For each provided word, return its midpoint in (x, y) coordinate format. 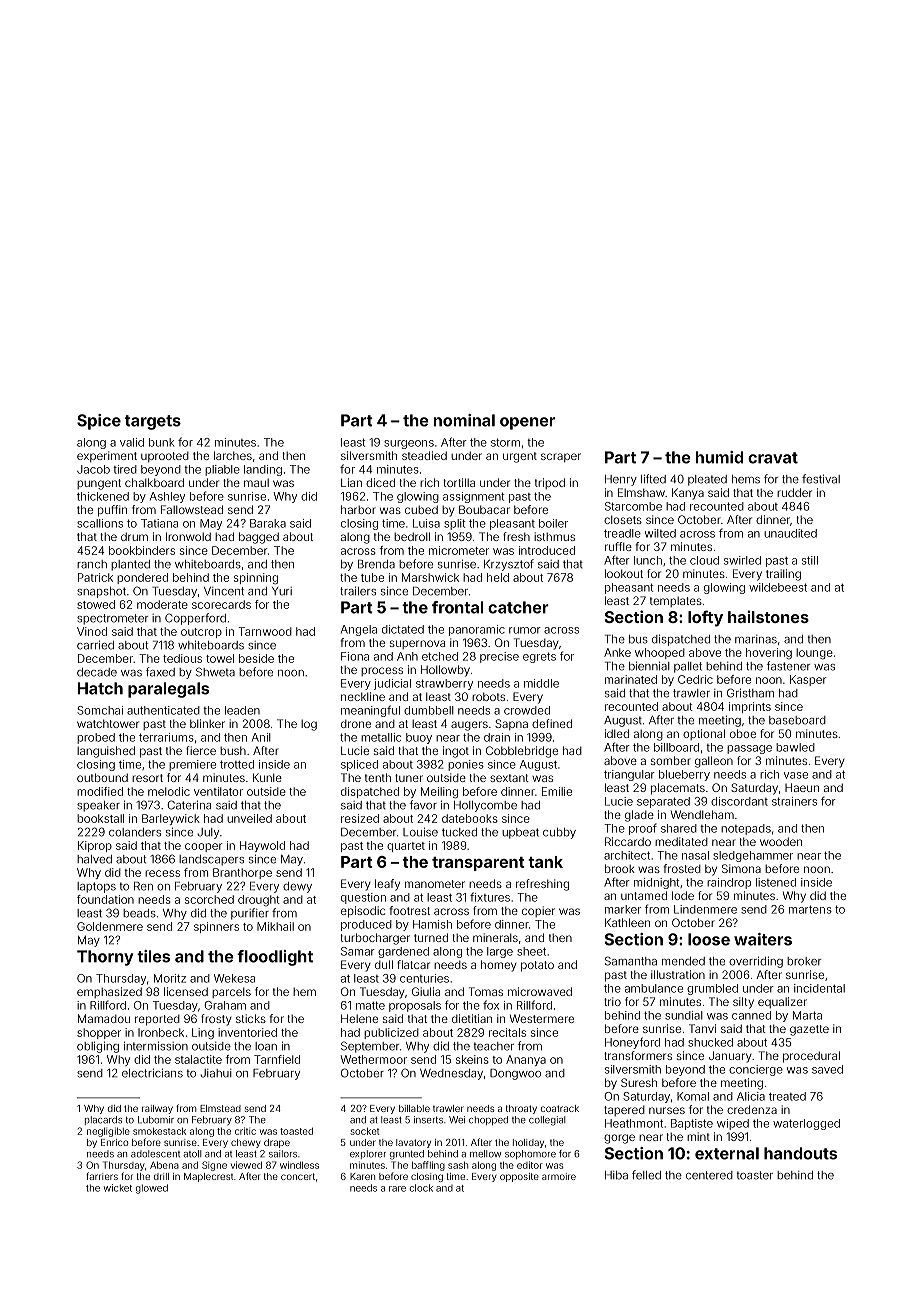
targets (153, 422)
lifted (653, 479)
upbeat (520, 833)
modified (100, 791)
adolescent (155, 1154)
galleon (714, 762)
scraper (561, 457)
